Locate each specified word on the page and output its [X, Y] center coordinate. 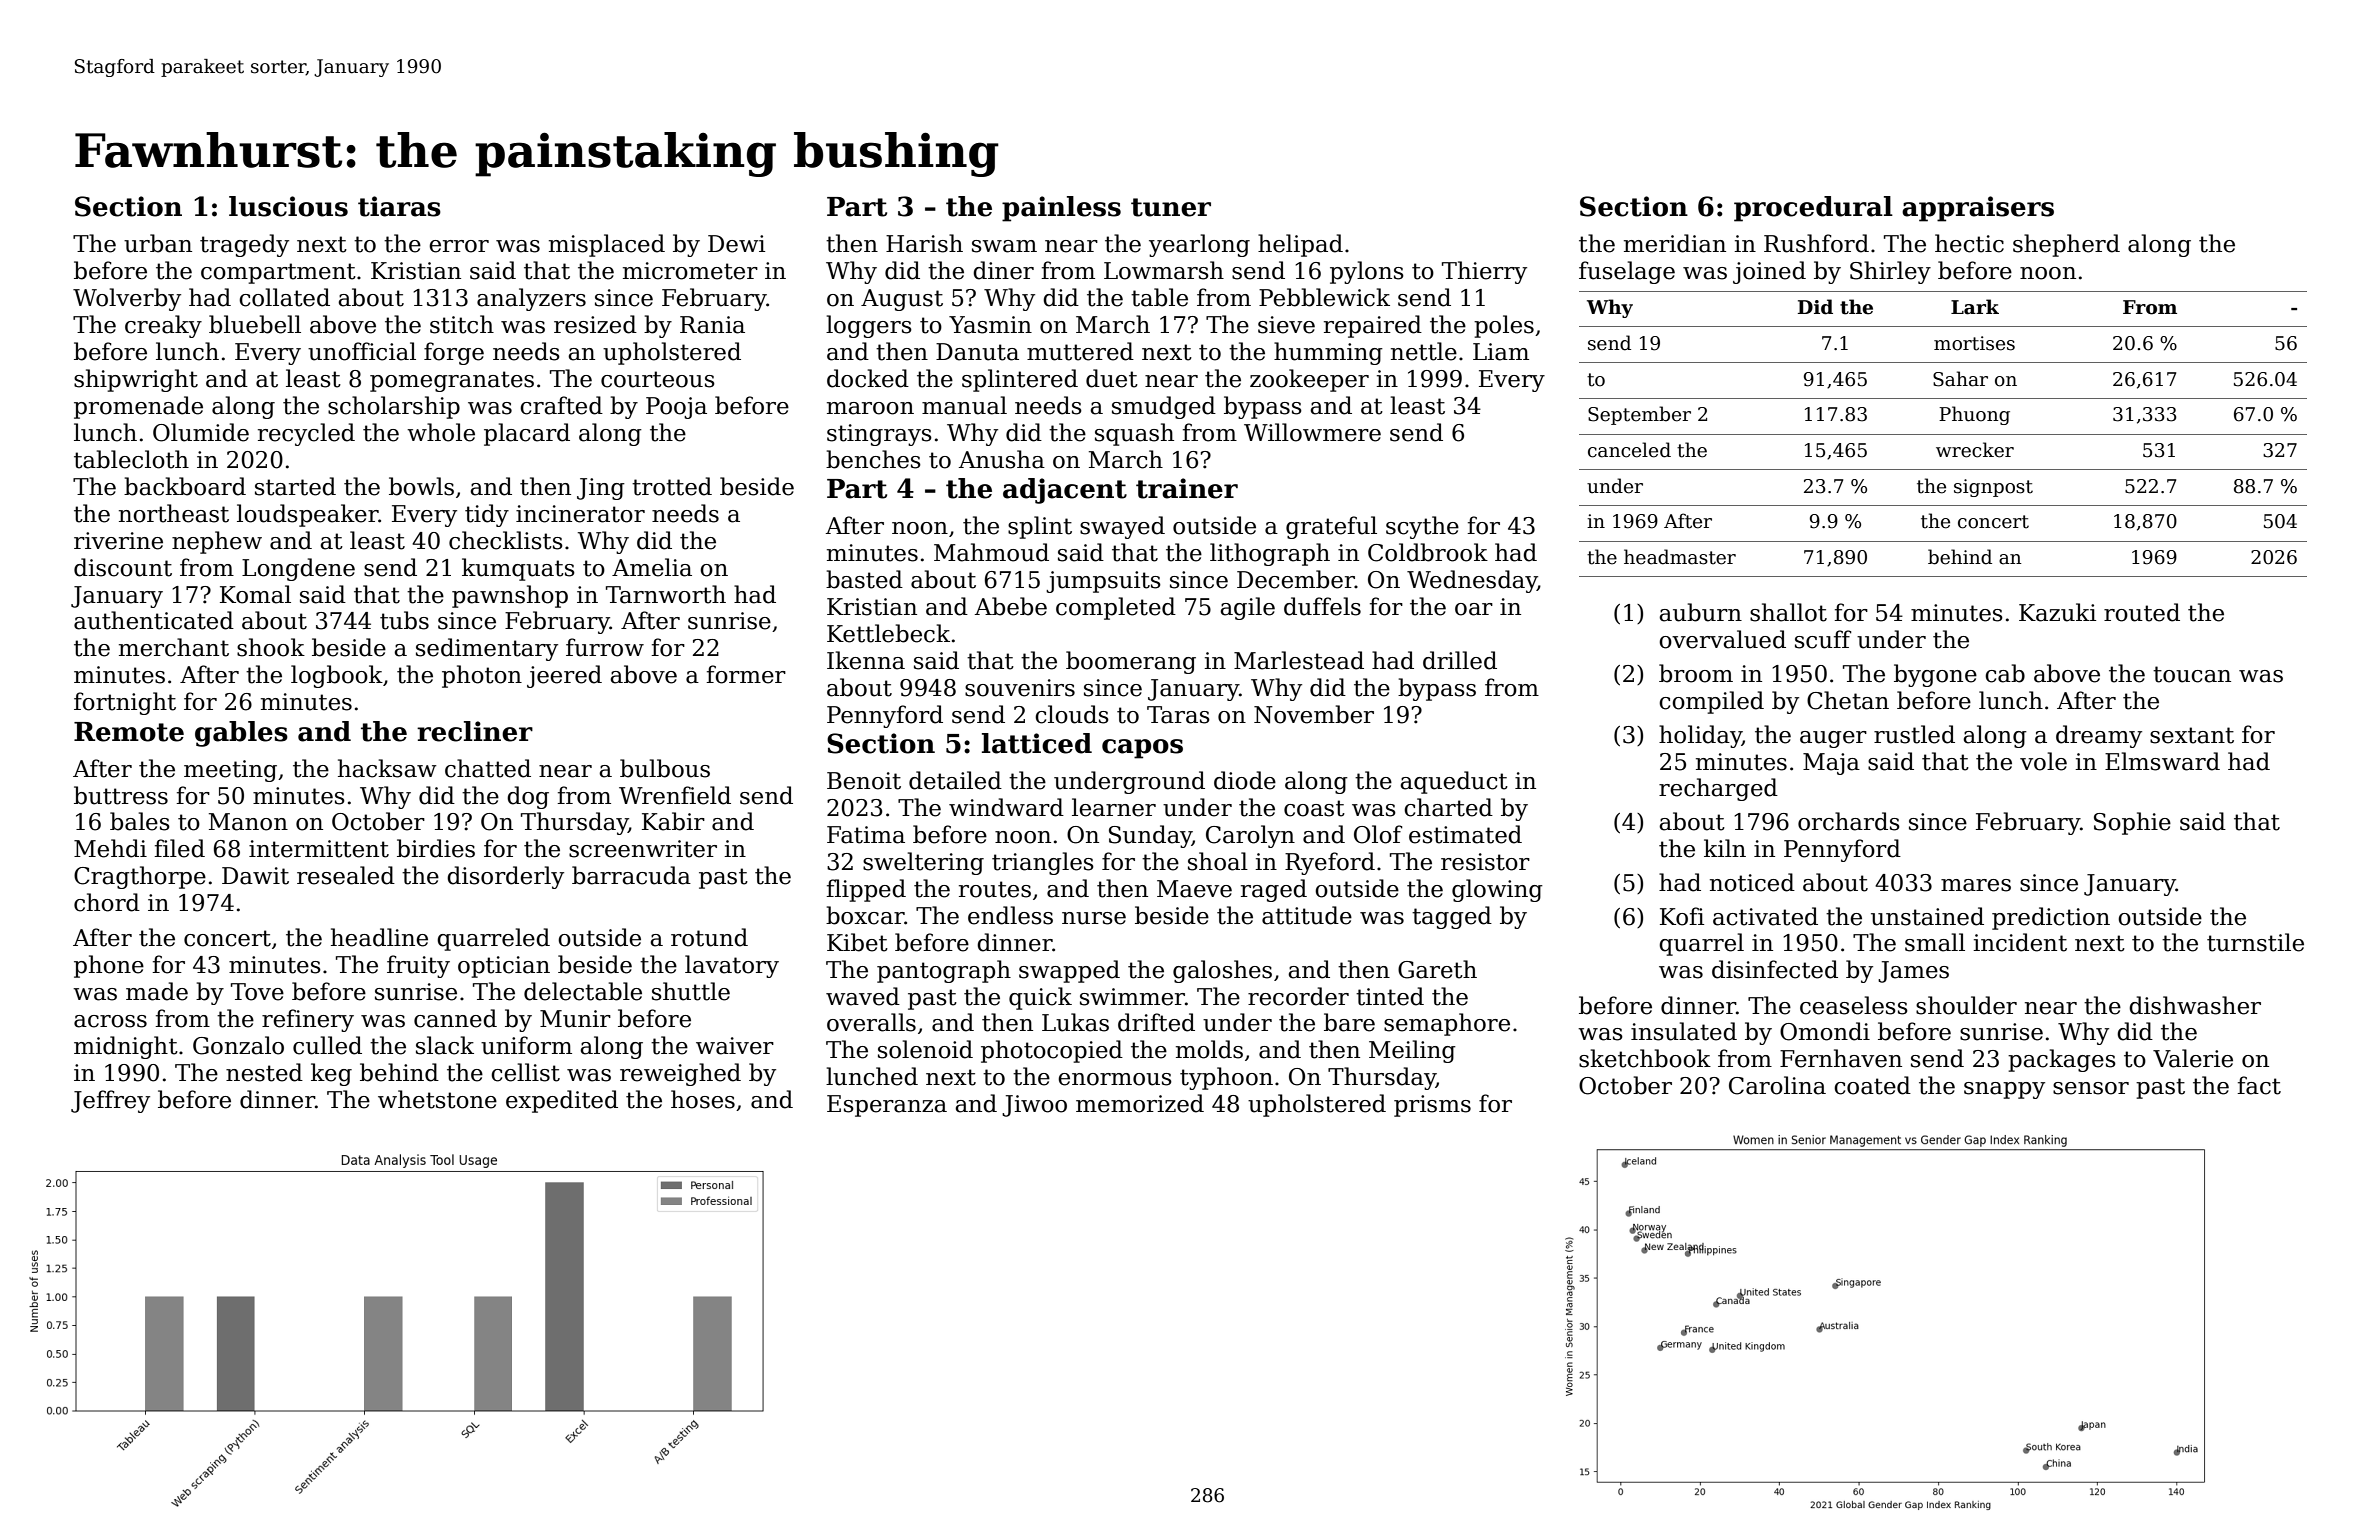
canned [455, 1018]
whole [441, 432]
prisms [1432, 1106]
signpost [1993, 488]
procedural [1813, 209]
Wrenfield [675, 795]
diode [1245, 780]
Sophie [2132, 823]
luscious [288, 206]
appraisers [1978, 209]
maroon [870, 408]
